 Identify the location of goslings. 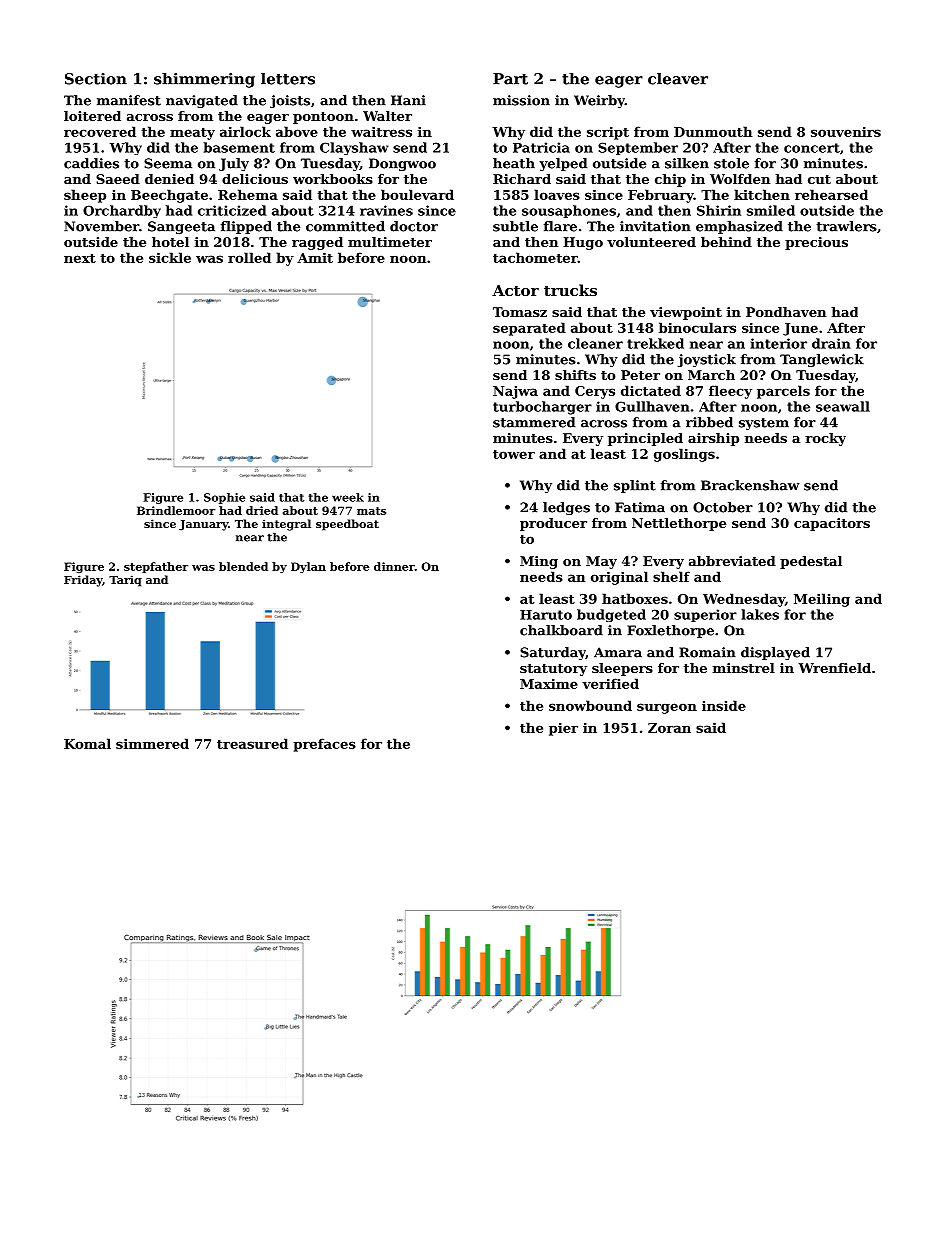
(684, 455).
